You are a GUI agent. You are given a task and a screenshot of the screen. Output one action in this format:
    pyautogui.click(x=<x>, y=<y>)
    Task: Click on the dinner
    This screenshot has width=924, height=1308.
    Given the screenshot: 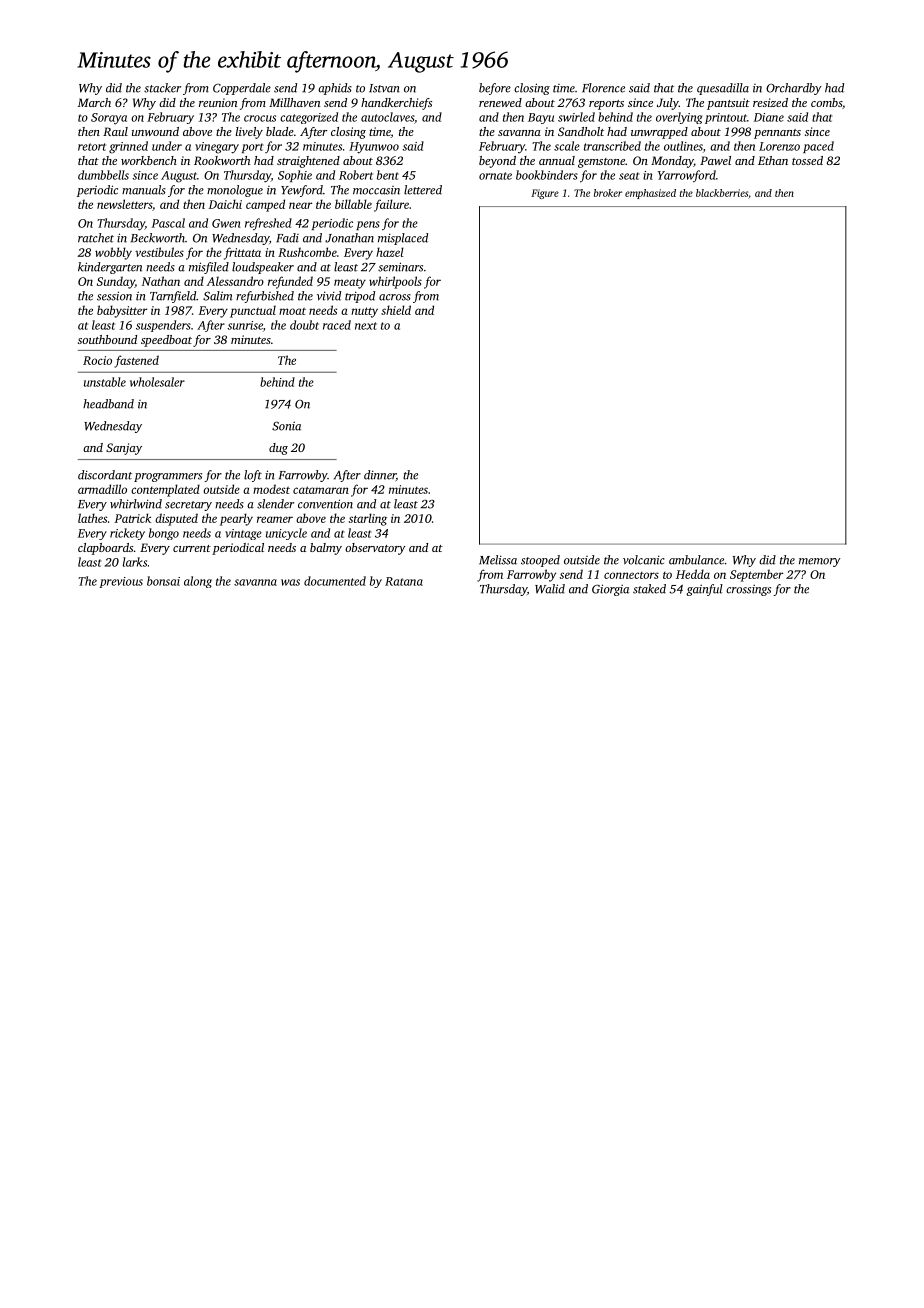 What is the action you would take?
    pyautogui.click(x=380, y=475)
